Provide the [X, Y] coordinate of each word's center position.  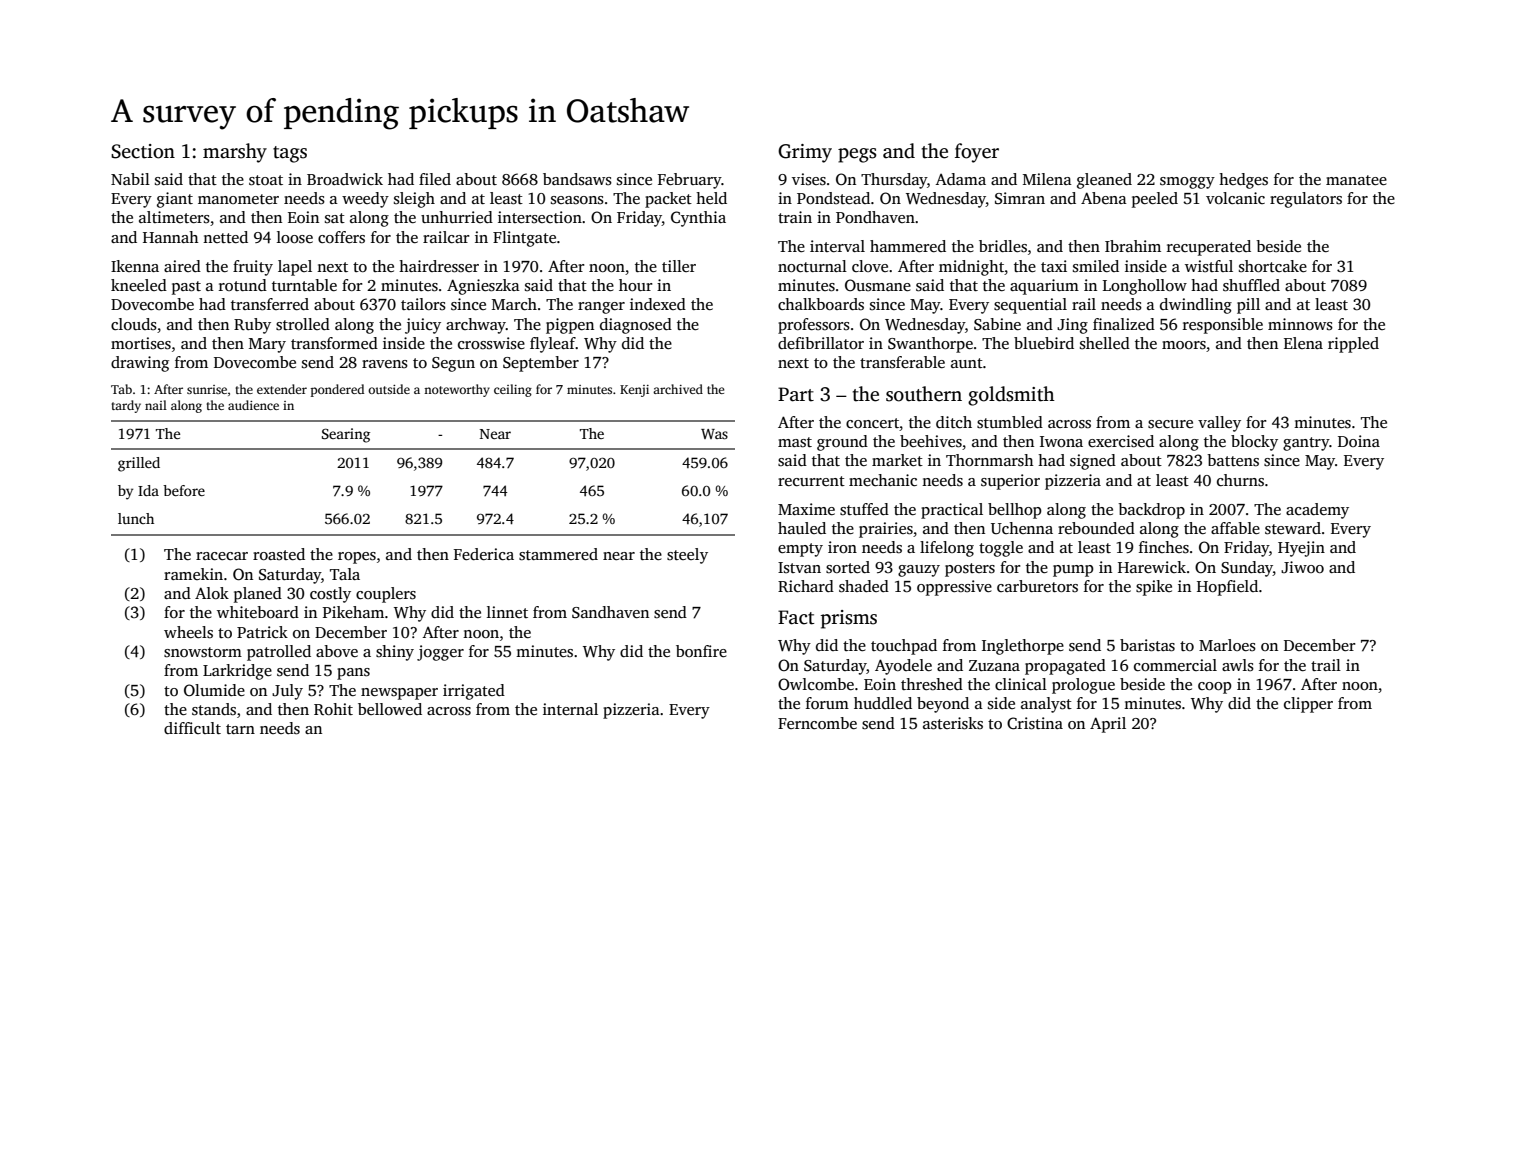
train [795, 217]
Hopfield [1227, 588]
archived [678, 389]
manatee [1356, 180]
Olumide [214, 690]
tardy [126, 406]
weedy [365, 200]
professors [814, 326]
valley [1219, 424]
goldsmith [1011, 396]
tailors [423, 304]
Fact [796, 617]
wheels [188, 632]
